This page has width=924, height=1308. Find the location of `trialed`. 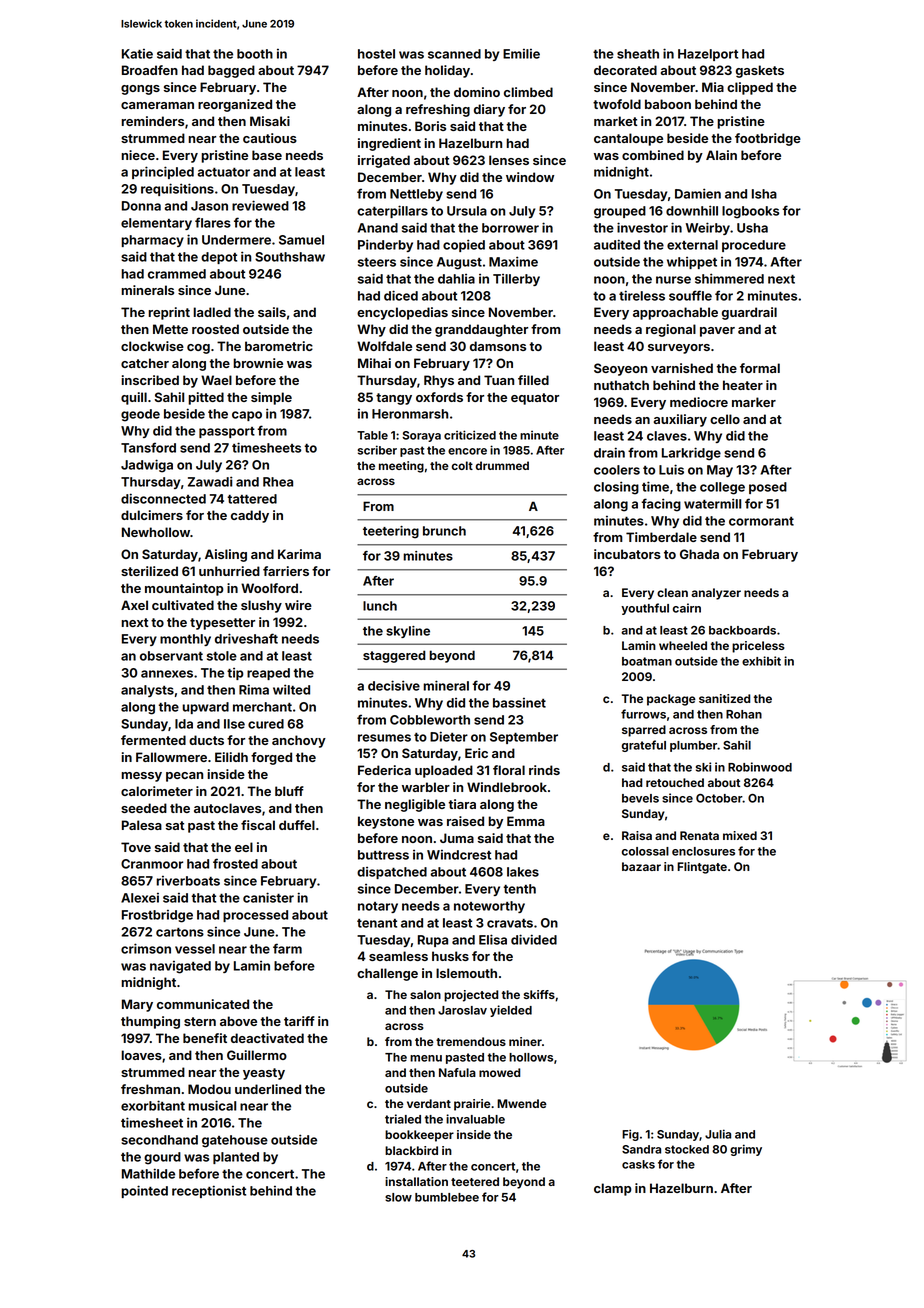

trialed is located at coordinates (403, 1119).
